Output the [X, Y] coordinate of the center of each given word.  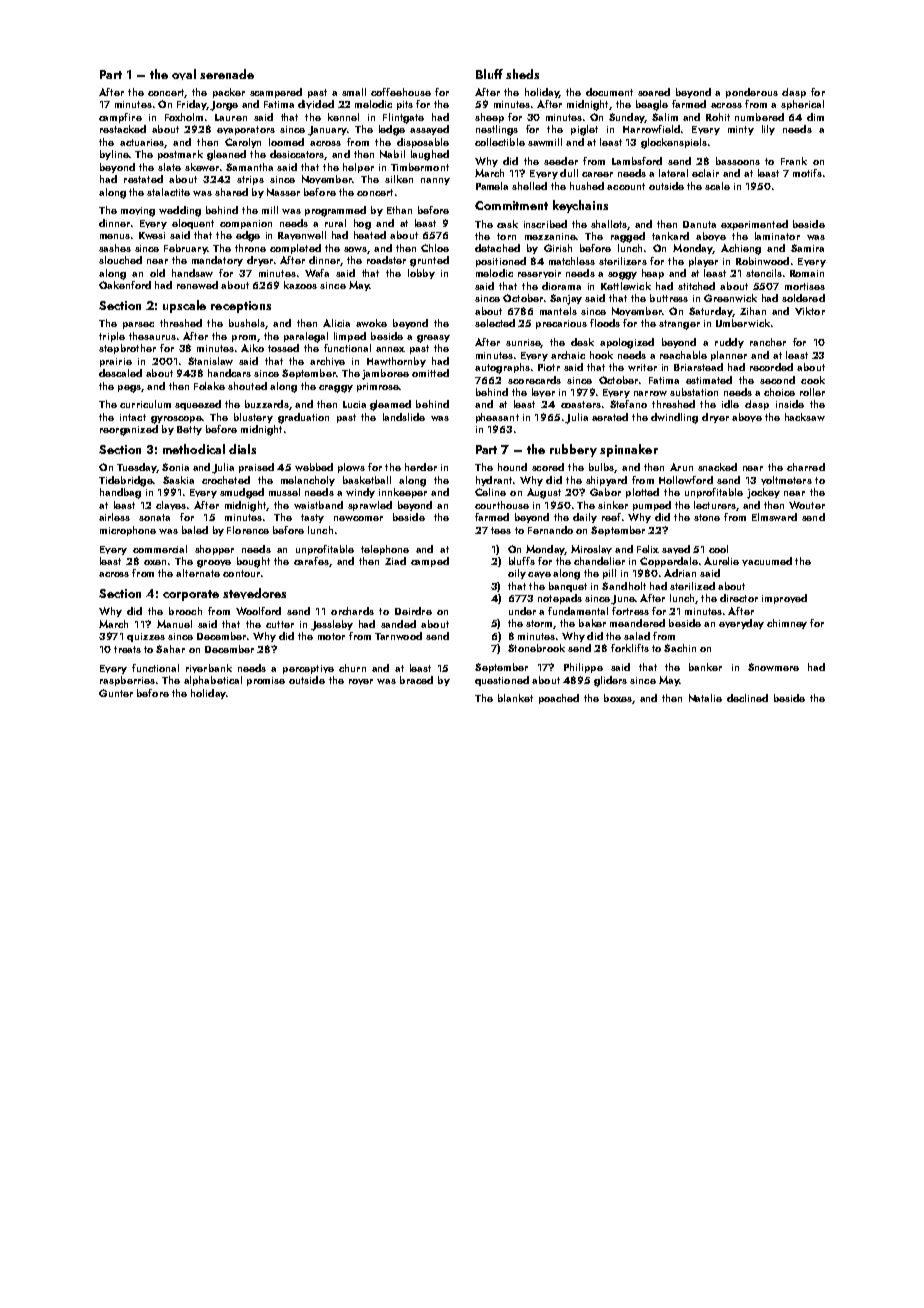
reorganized [129, 430]
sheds [522, 74]
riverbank [209, 668]
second [777, 380]
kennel [343, 117]
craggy [336, 389]
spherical [802, 105]
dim [815, 117]
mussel [284, 492]
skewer [202, 167]
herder [421, 467]
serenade [227, 74]
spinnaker [629, 450]
